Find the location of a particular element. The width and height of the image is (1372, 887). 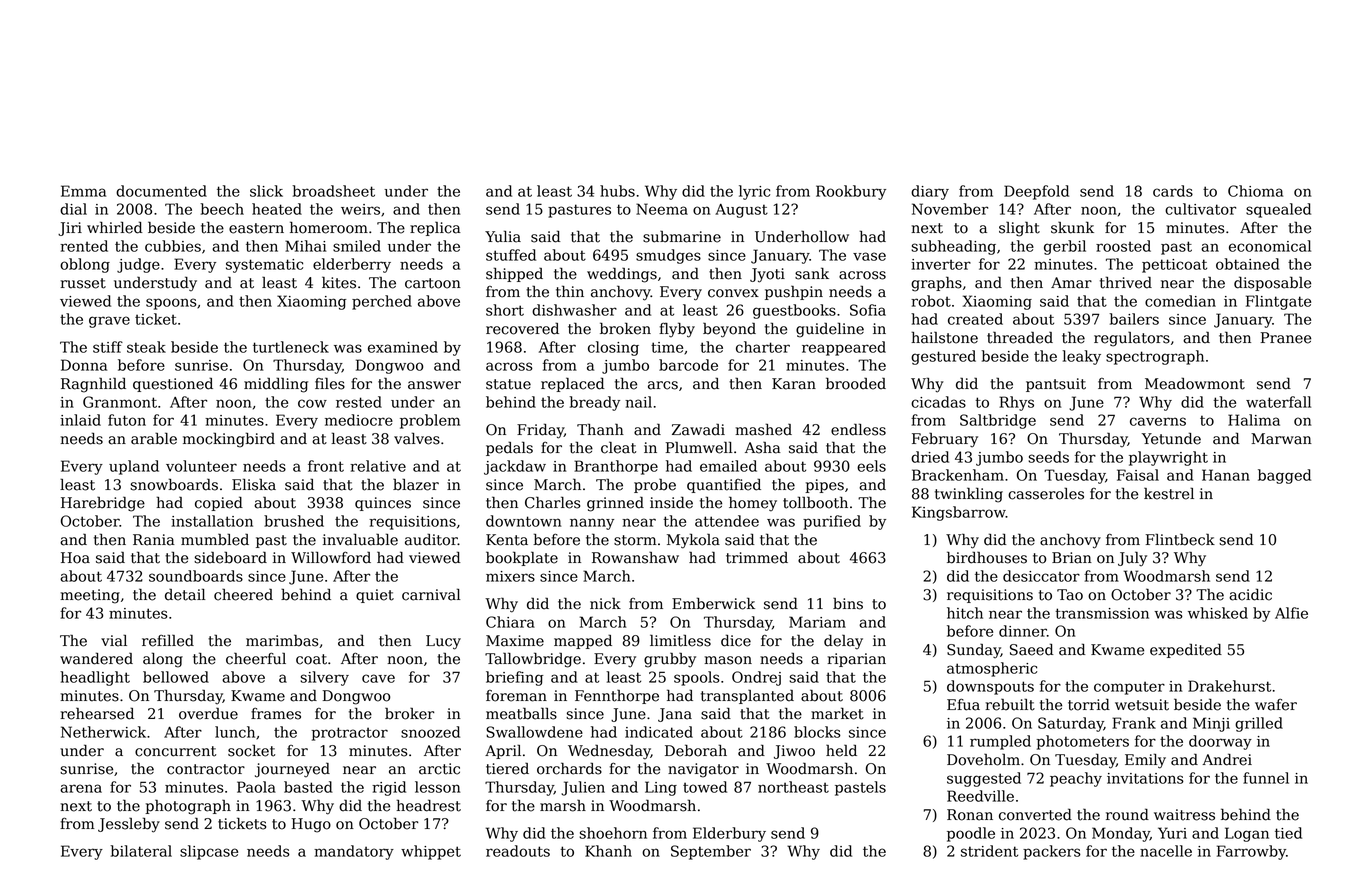

journeyed is located at coordinates (292, 770).
